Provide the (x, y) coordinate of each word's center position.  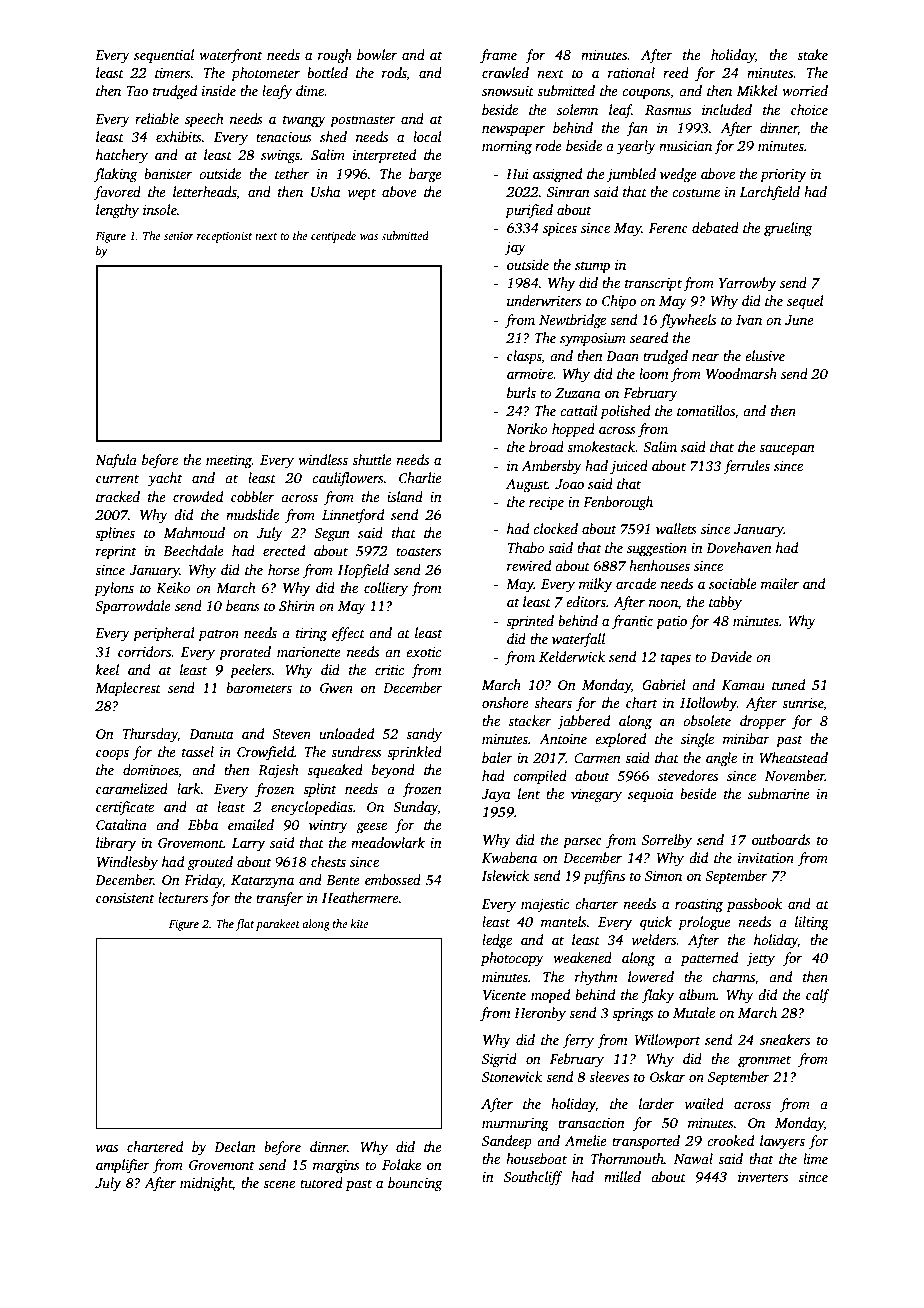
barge (425, 175)
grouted (210, 863)
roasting (699, 905)
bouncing (415, 1184)
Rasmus (668, 110)
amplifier (123, 1166)
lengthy (117, 211)
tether (292, 173)
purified (529, 211)
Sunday (415, 808)
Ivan (749, 320)
